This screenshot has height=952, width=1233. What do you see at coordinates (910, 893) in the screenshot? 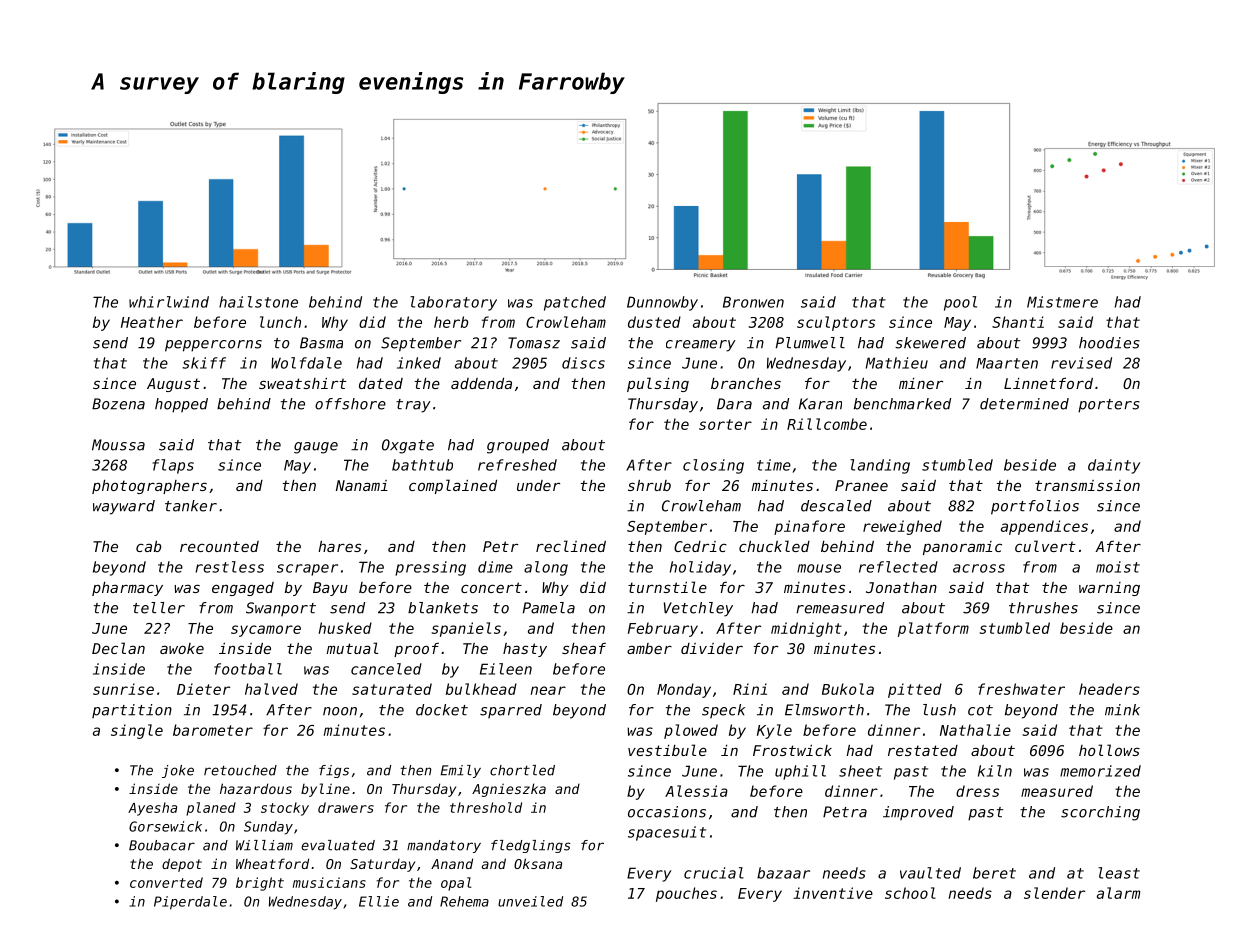
I see `school` at bounding box center [910, 893].
